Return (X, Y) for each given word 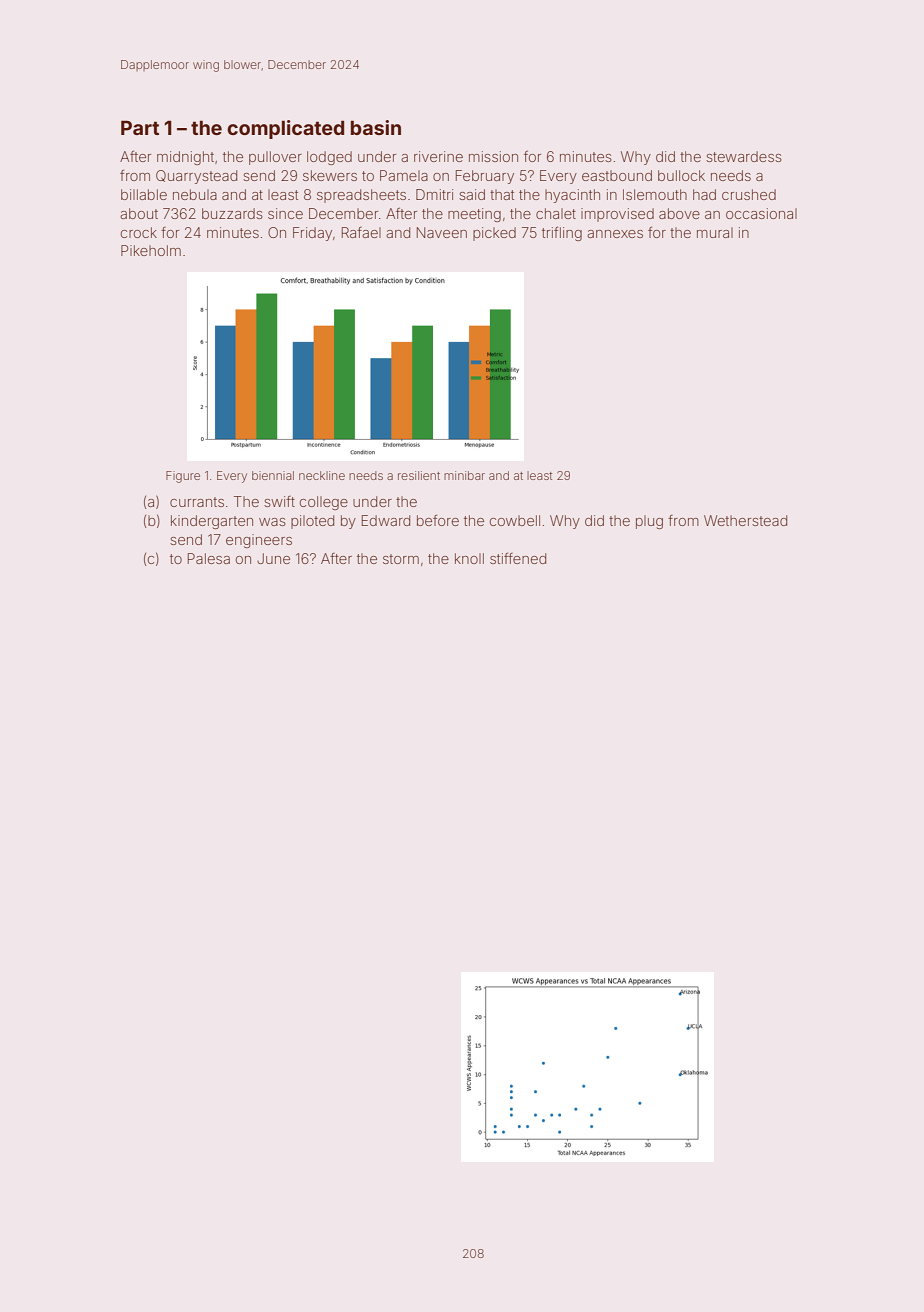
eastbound (617, 175)
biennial (273, 475)
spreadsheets (361, 196)
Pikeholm (151, 250)
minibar (464, 475)
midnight (185, 158)
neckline (322, 475)
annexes (615, 234)
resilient (419, 475)
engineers (259, 541)
